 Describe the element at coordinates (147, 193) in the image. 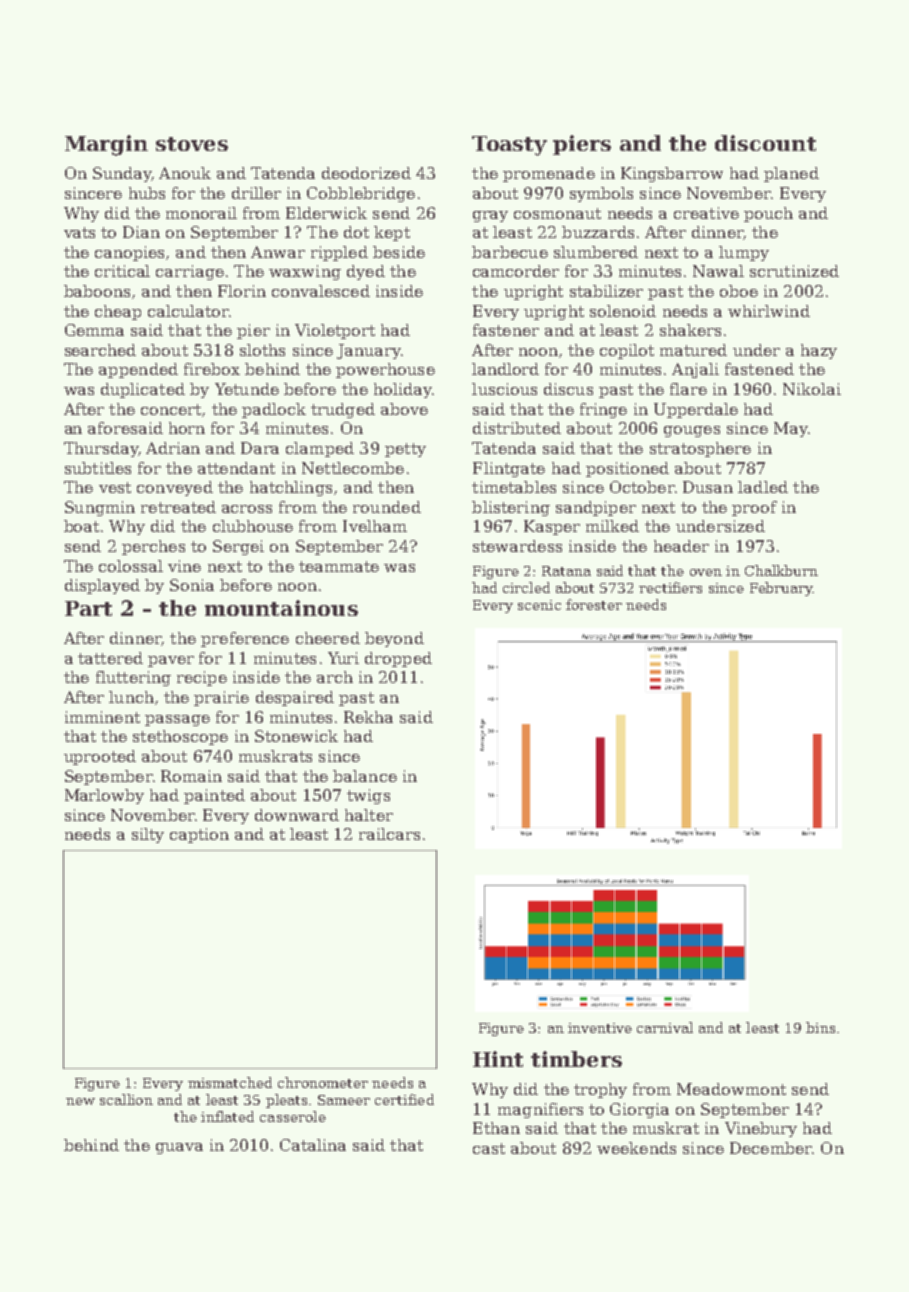

I see `hubs` at that location.
